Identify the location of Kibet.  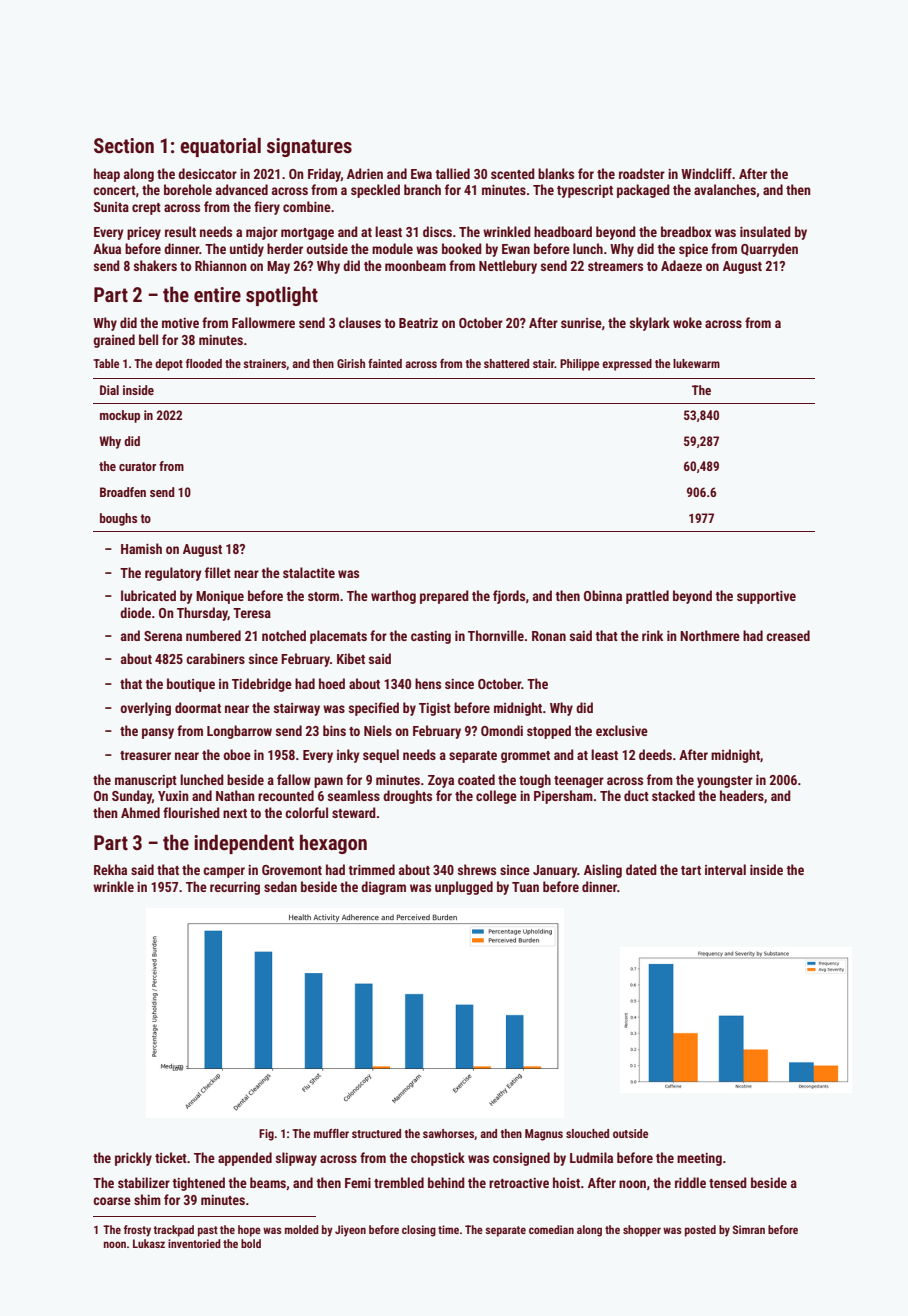
(351, 658).
